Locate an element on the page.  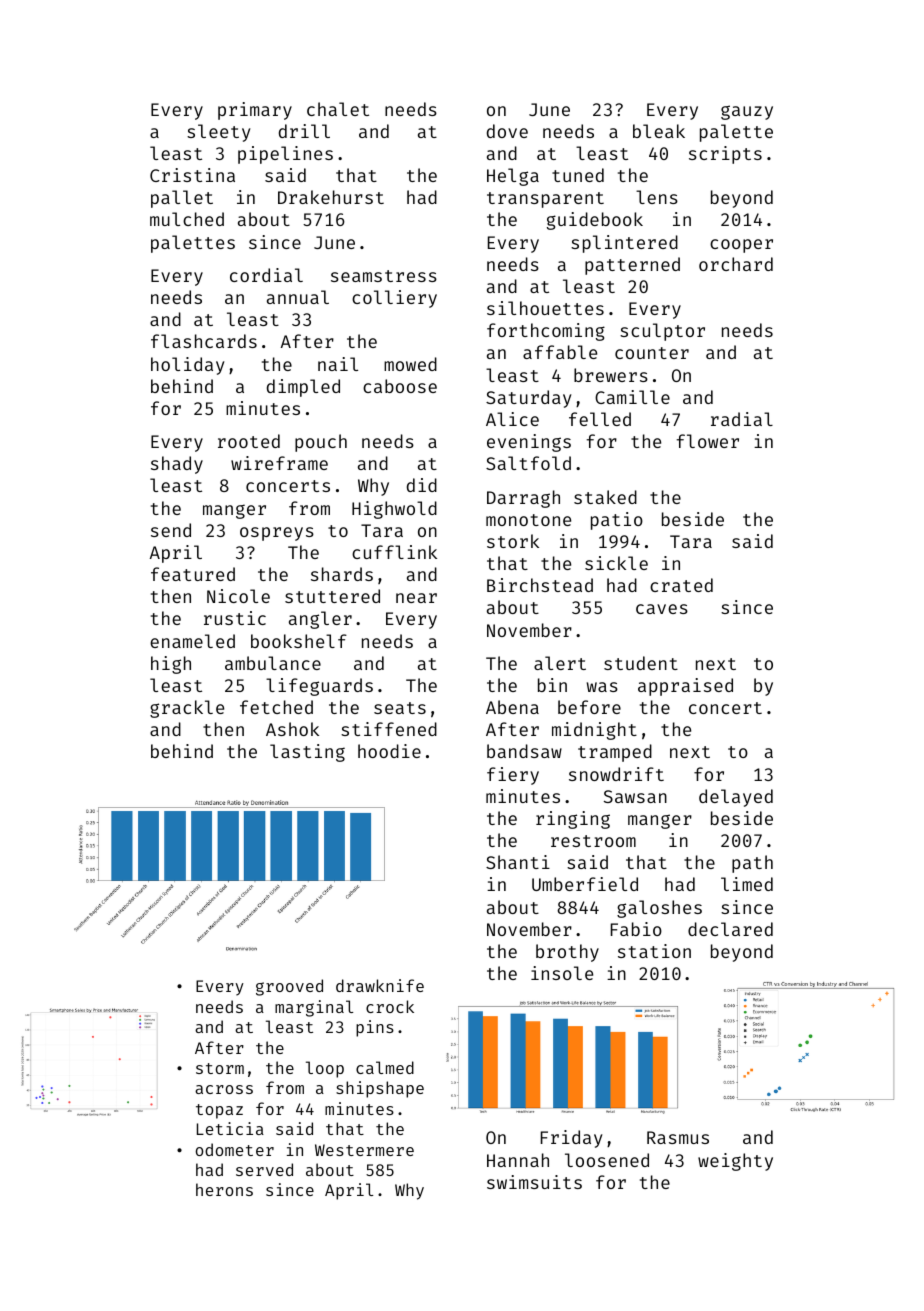
wireframe is located at coordinates (279, 463).
